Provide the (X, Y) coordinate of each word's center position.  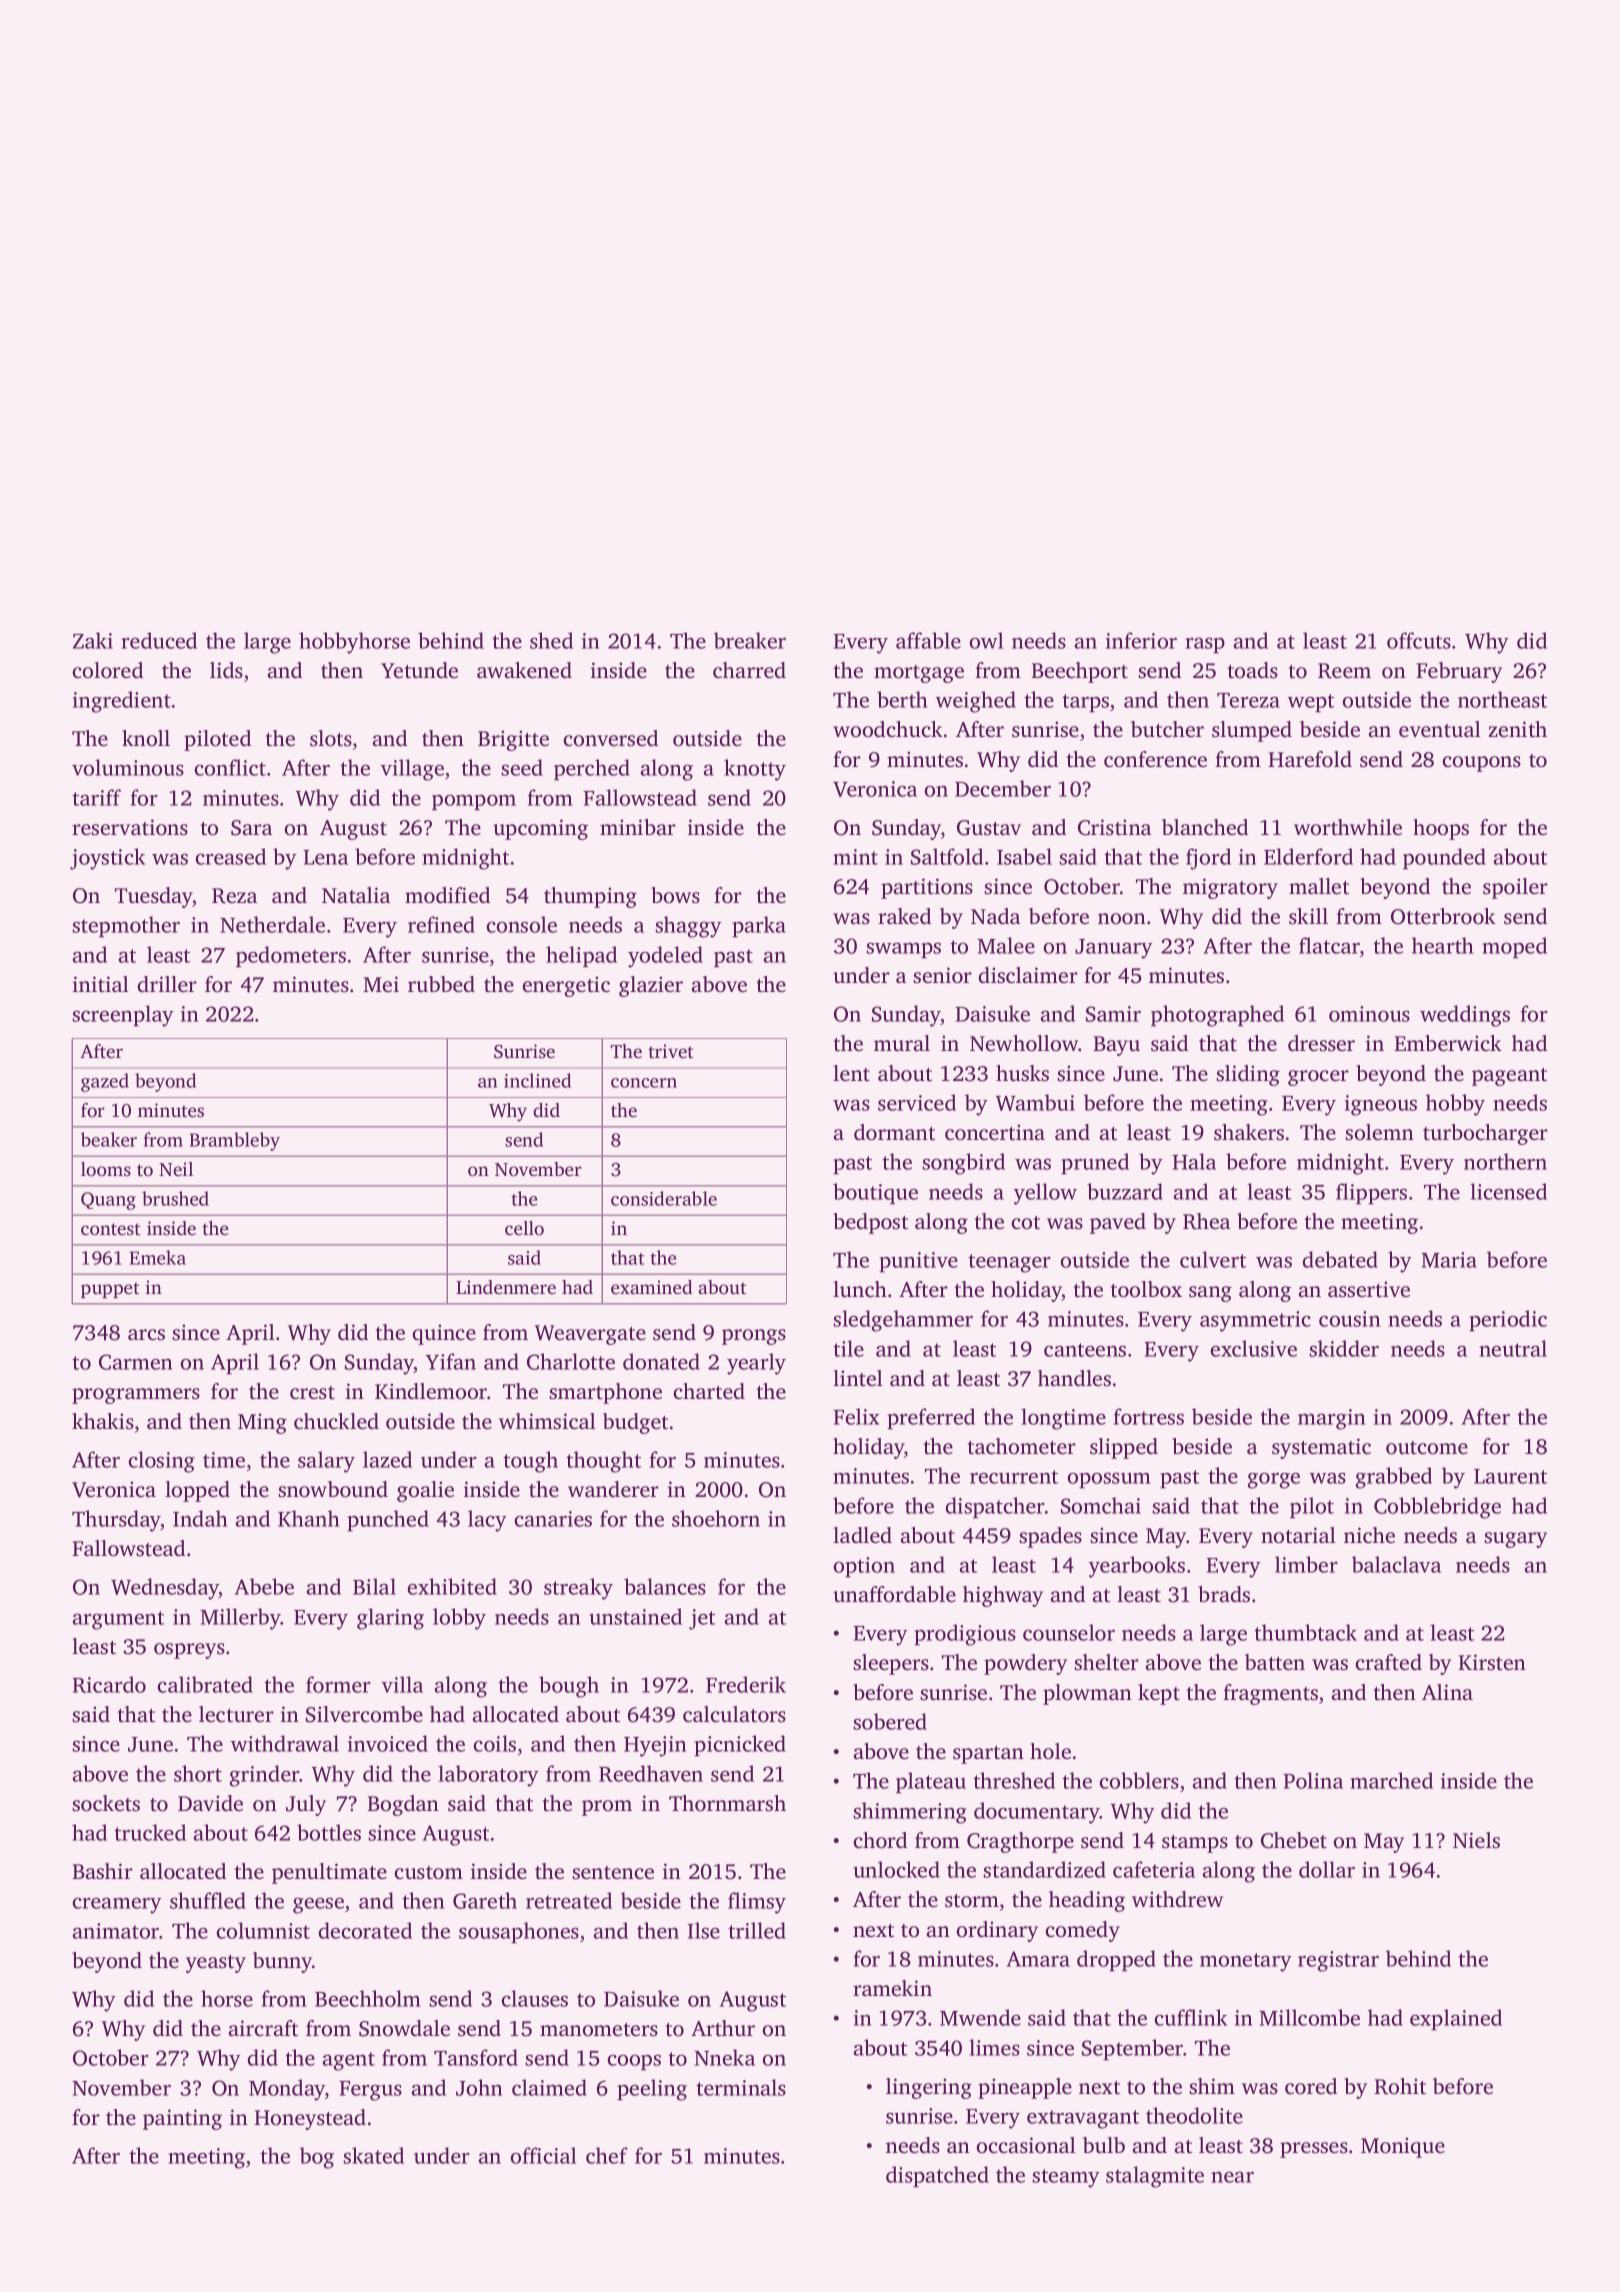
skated (373, 2155)
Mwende (980, 2017)
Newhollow (1024, 1043)
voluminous (128, 767)
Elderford (1308, 856)
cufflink (1191, 2017)
